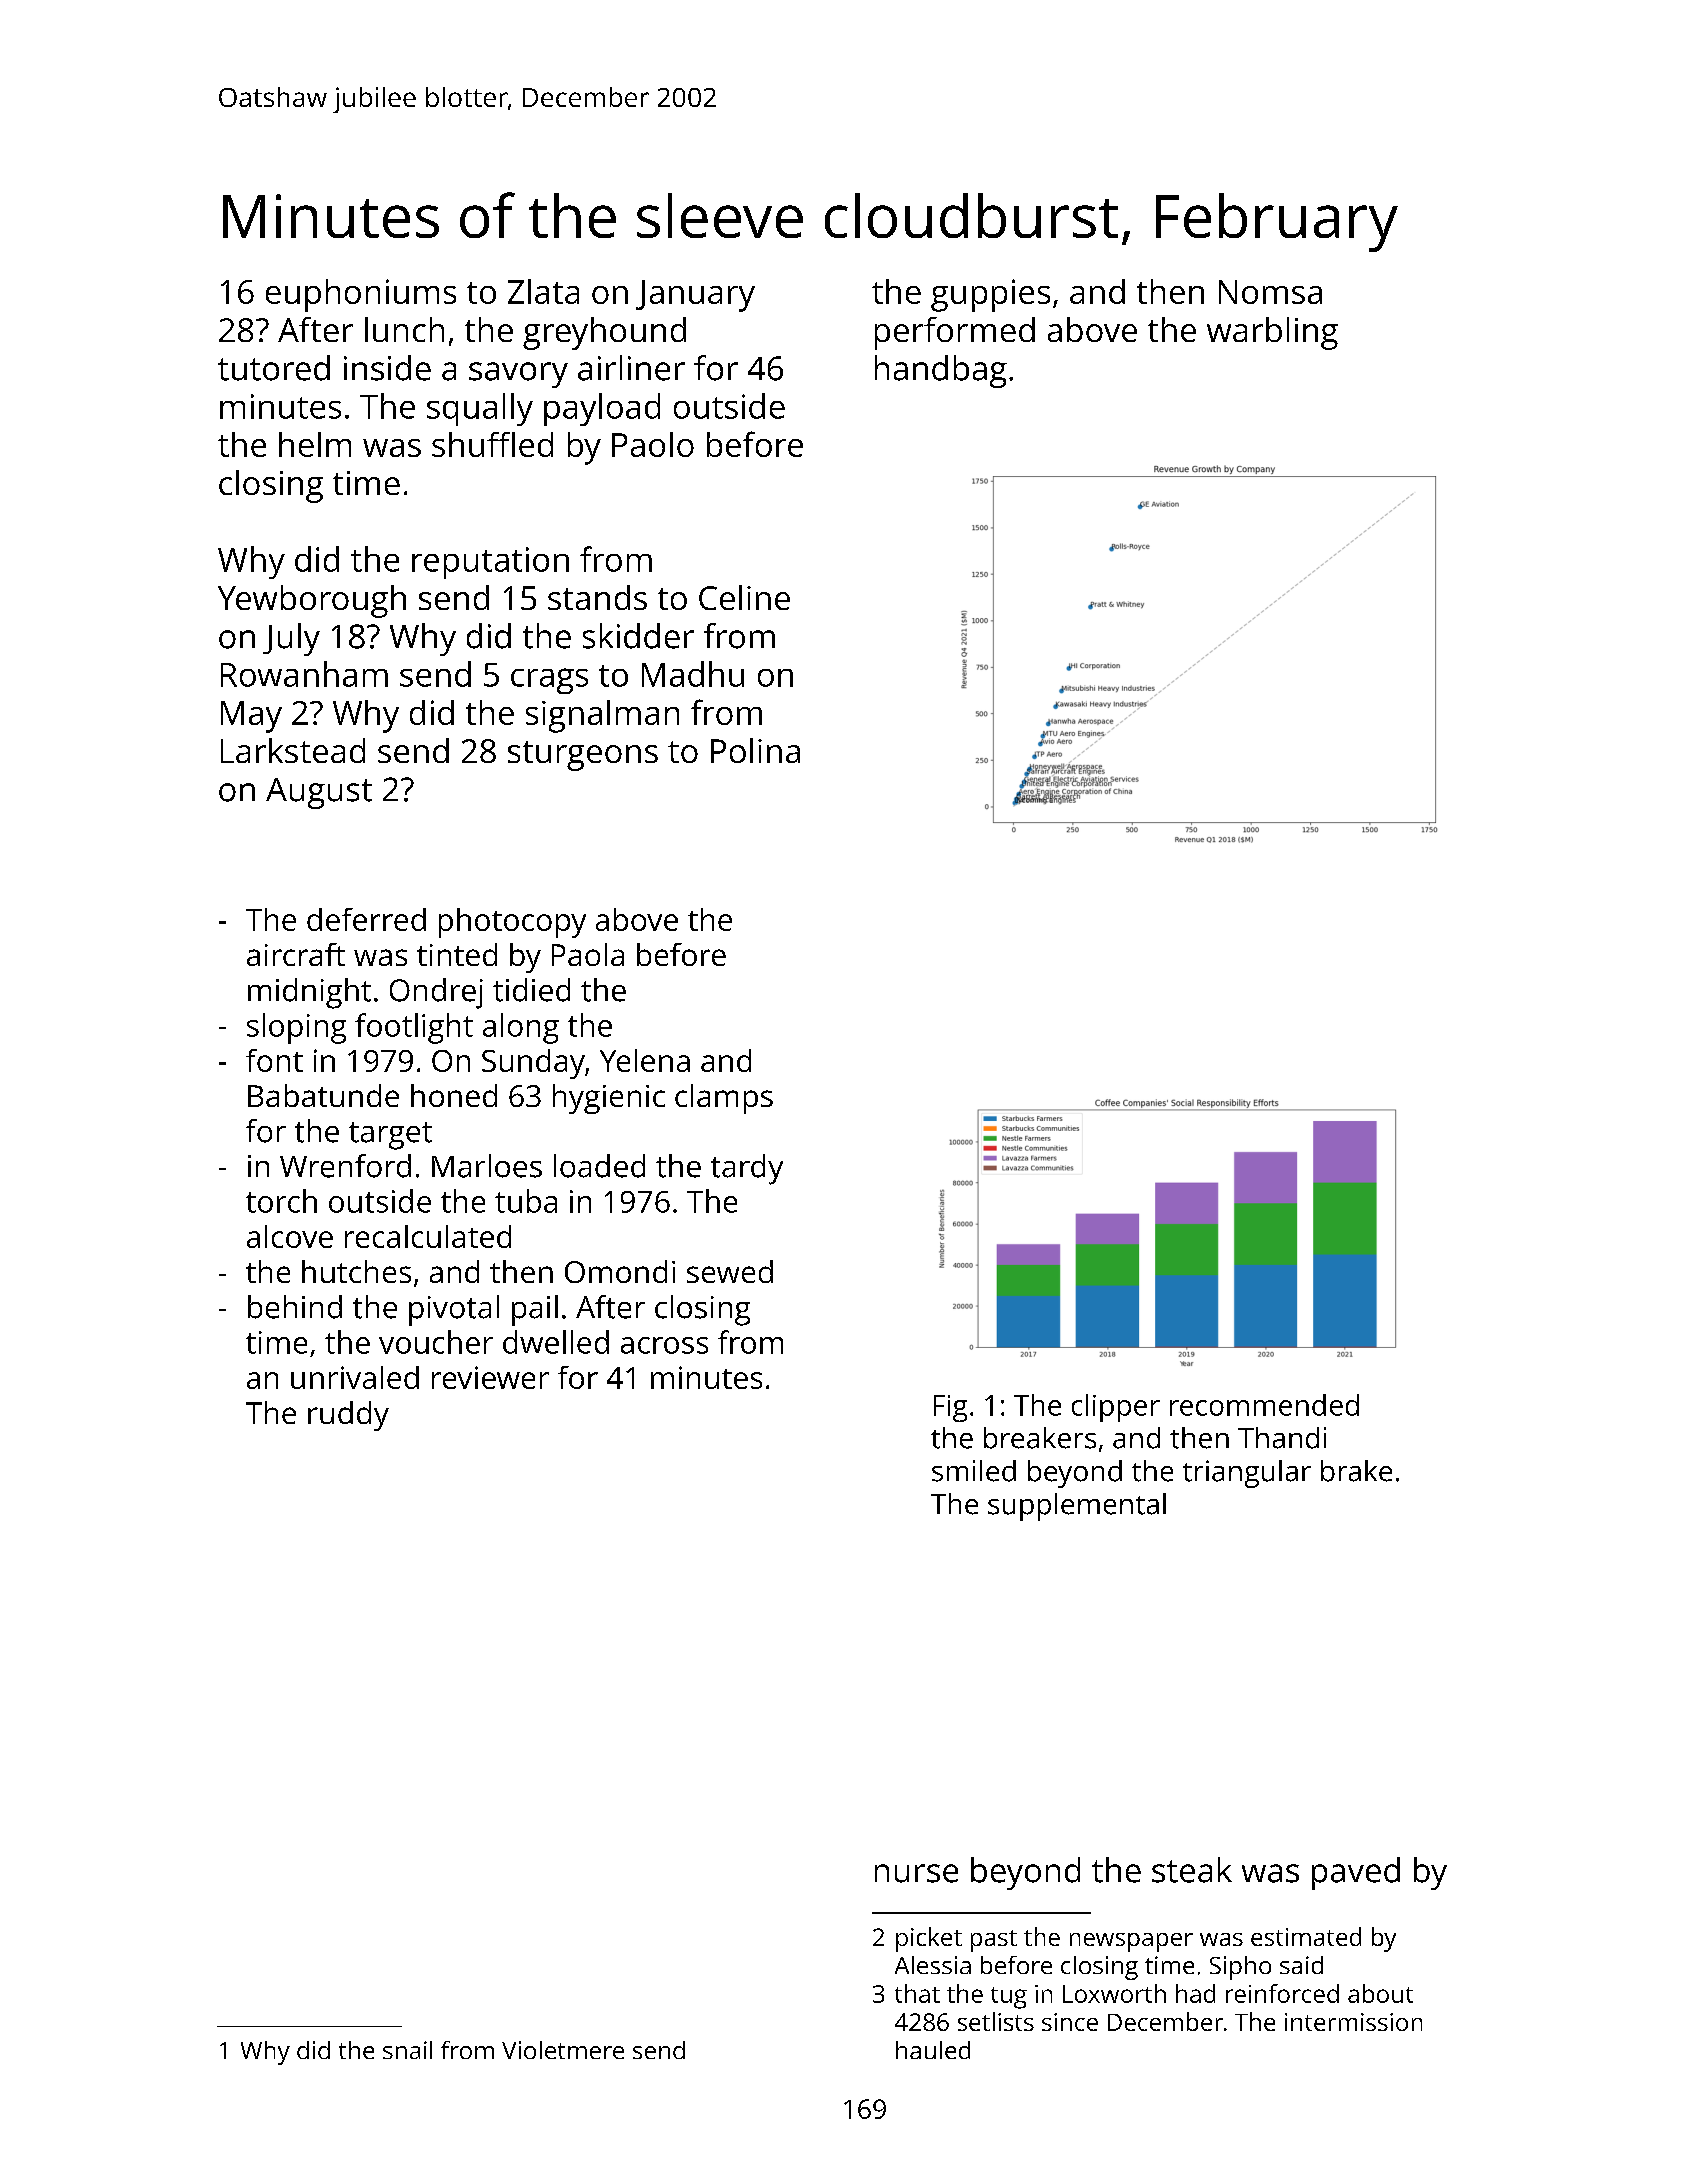 Image resolution: width=1683 pixels, height=2178 pixels. What do you see at coordinates (1272, 333) in the document?
I see `warbling` at bounding box center [1272, 333].
